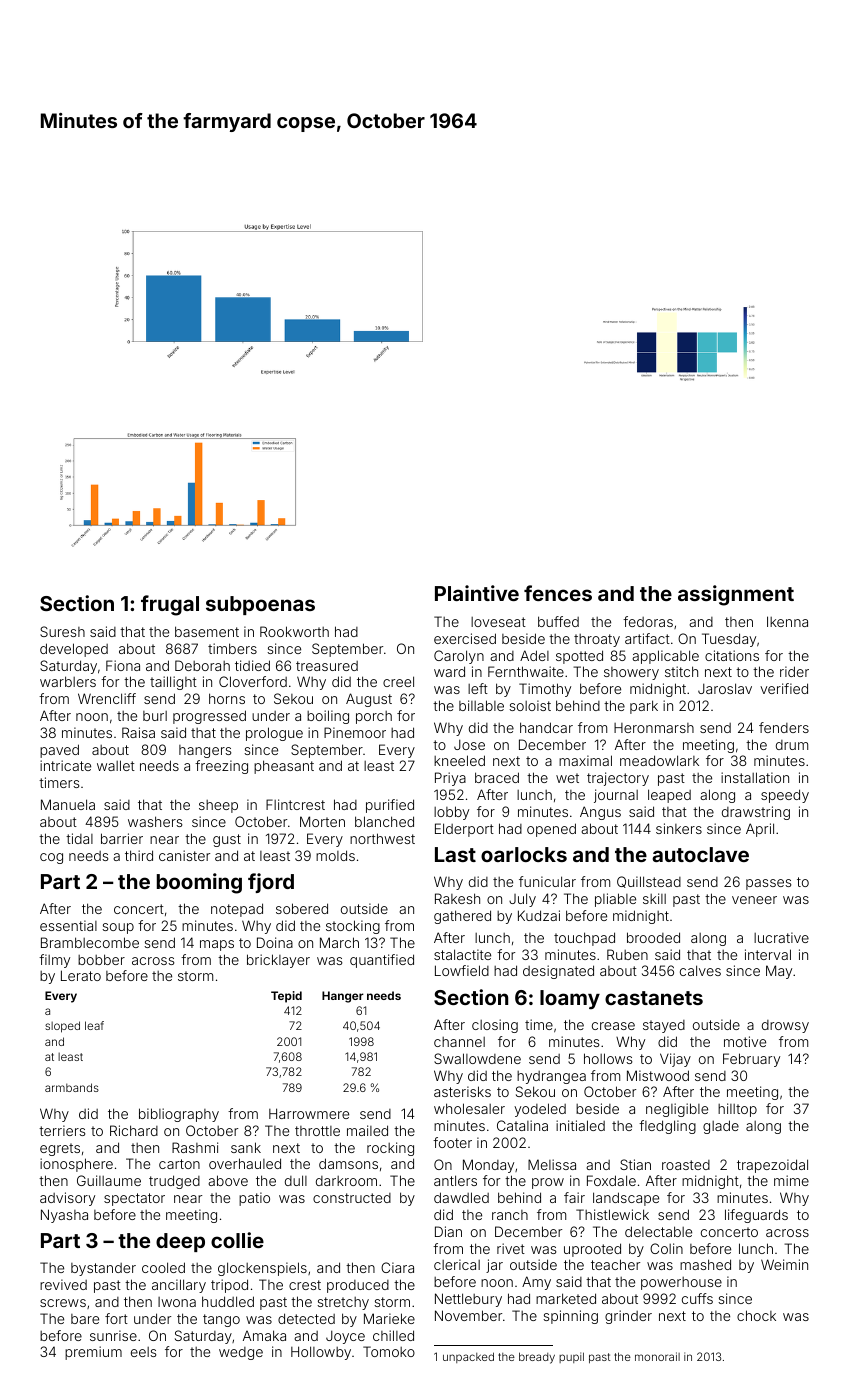  I want to click on Mistwood, so click(658, 1075).
